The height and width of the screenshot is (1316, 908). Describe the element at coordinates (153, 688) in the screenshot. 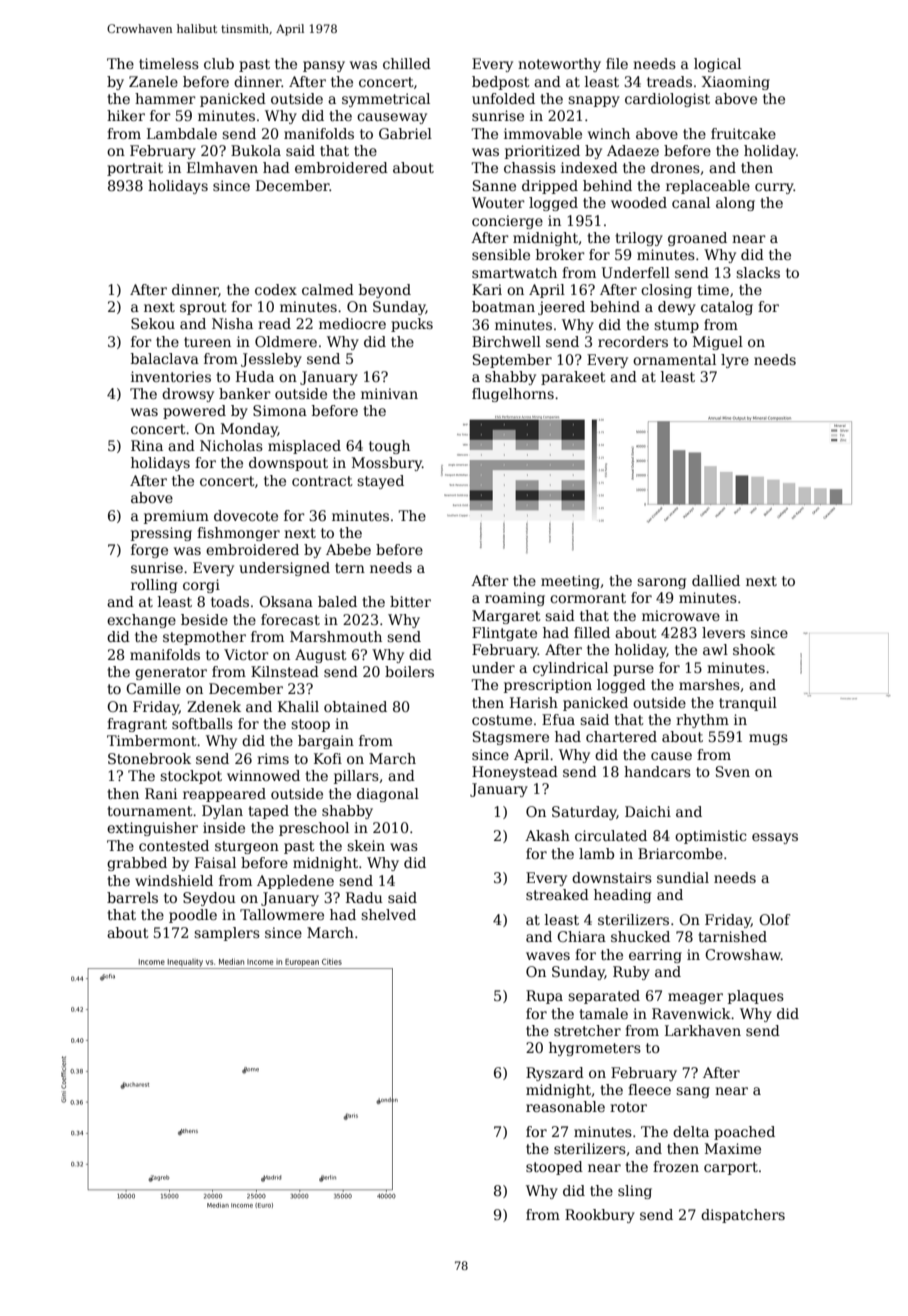

I see `Camille` at that location.
